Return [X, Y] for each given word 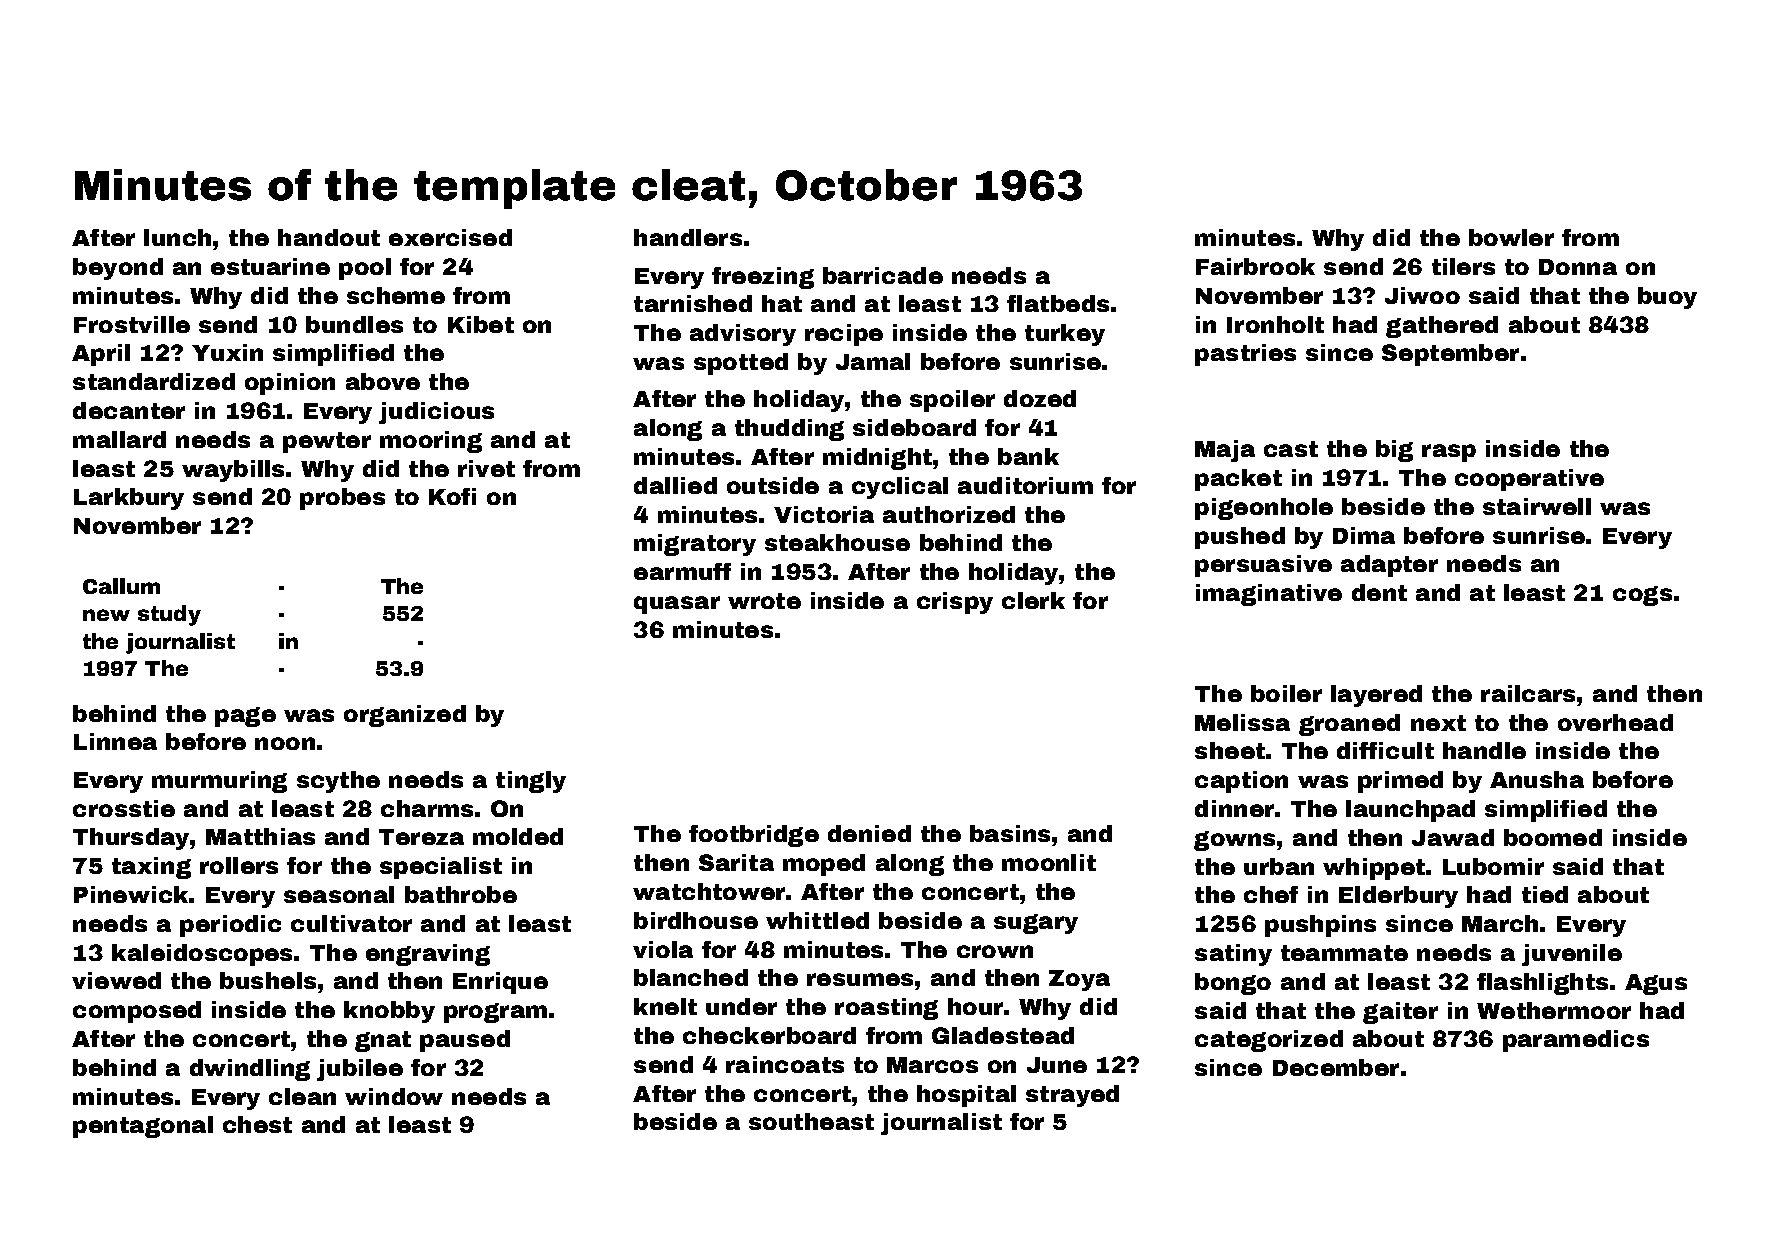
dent [1379, 592]
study [169, 615]
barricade [883, 275]
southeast [811, 1121]
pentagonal [143, 1127]
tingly [531, 782]
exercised [450, 237]
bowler [1511, 237]
